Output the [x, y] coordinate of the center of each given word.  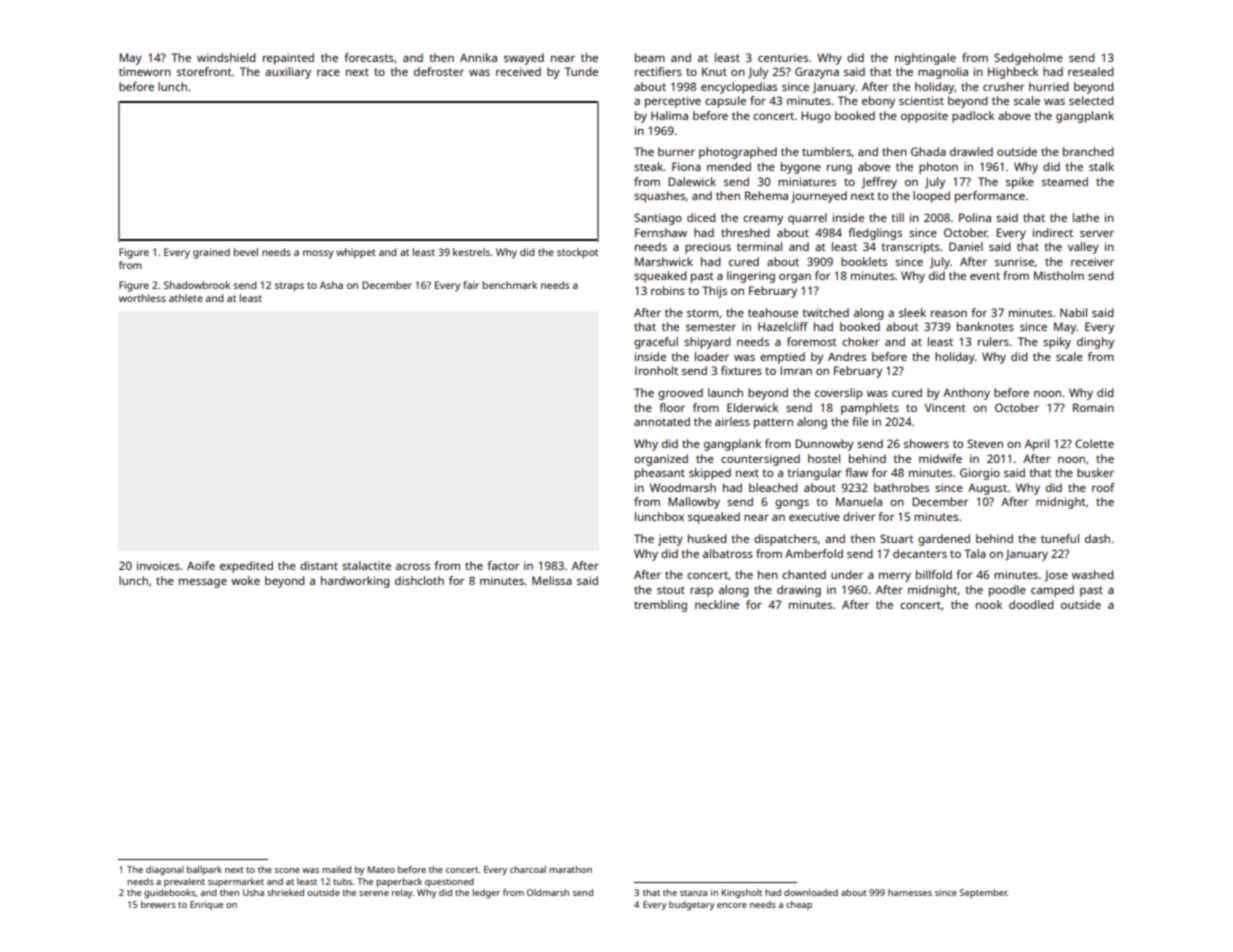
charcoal [528, 869]
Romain [1093, 407]
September [984, 893]
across [413, 567]
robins [668, 290]
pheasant [660, 474]
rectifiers [658, 71]
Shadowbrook [197, 285]
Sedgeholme [1028, 59]
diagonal [165, 870]
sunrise [1014, 261]
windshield [226, 57]
